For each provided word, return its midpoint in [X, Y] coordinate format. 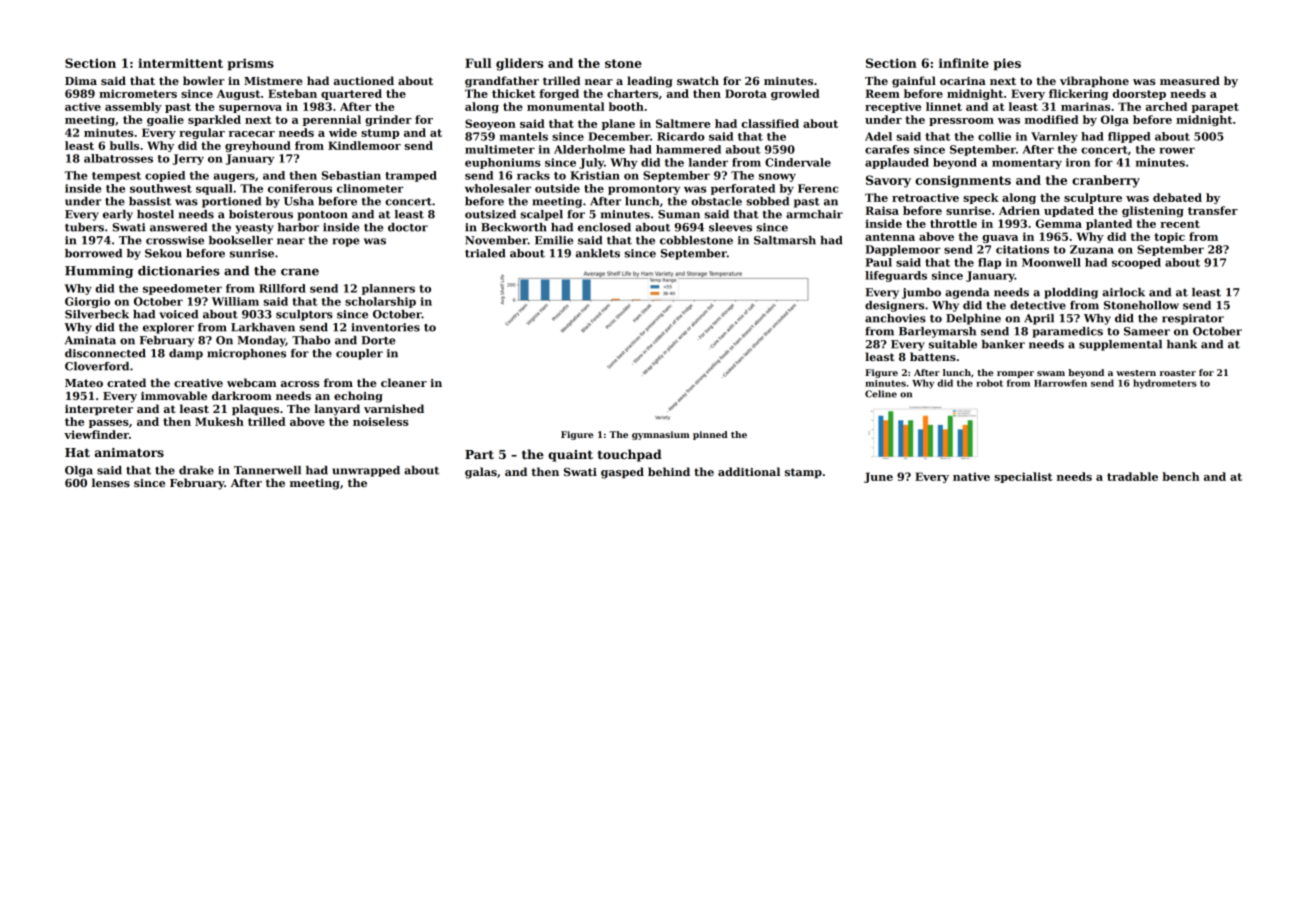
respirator [1193, 319]
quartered [351, 94]
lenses [111, 482]
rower [1177, 150]
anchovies [895, 318]
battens [933, 356]
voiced [178, 314]
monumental [566, 106]
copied [165, 176]
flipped [1129, 137]
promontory [644, 190]
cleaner [404, 382]
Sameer [1147, 331]
